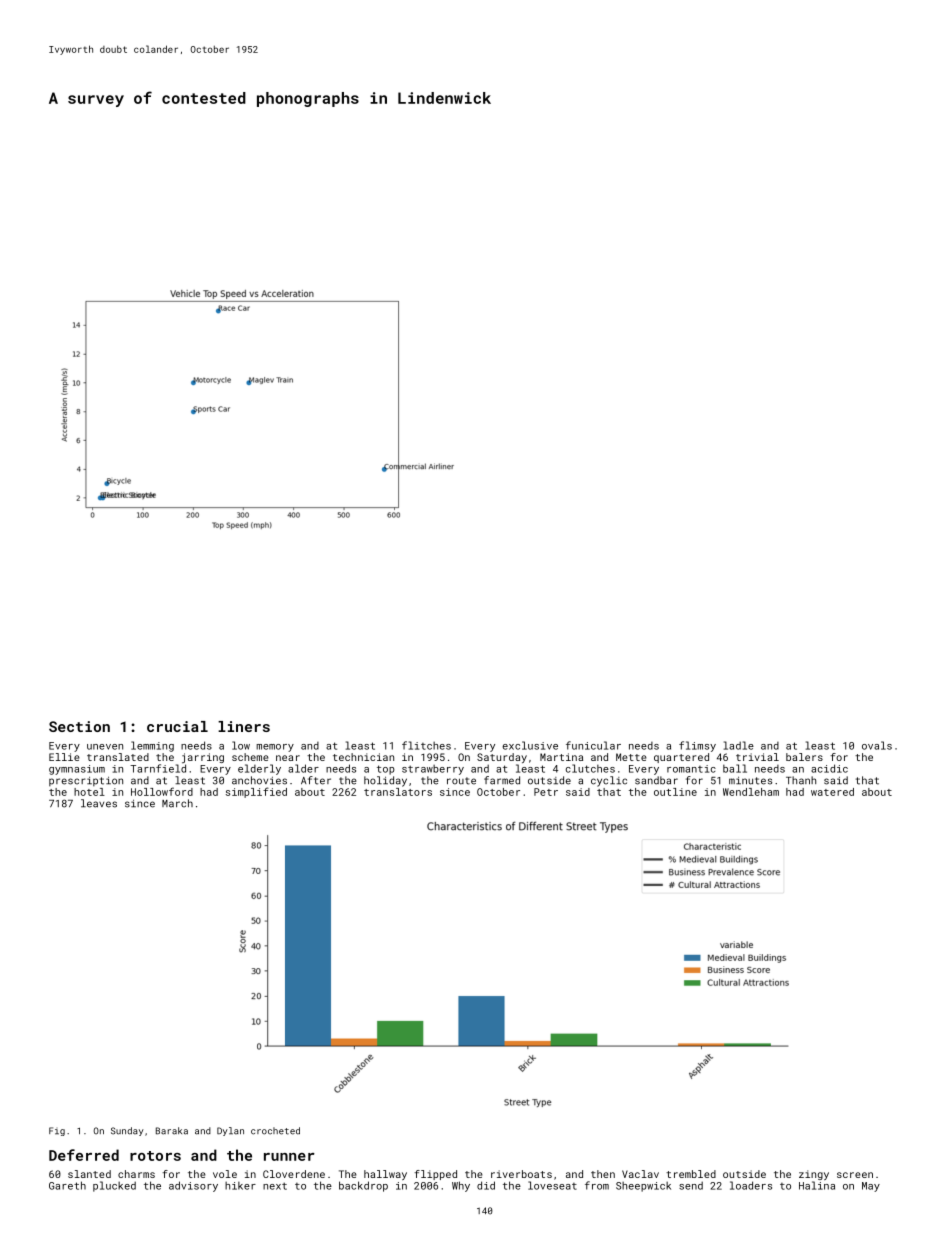 The image size is (952, 1233). Describe the element at coordinates (89, 792) in the screenshot. I see `hotel` at that location.
